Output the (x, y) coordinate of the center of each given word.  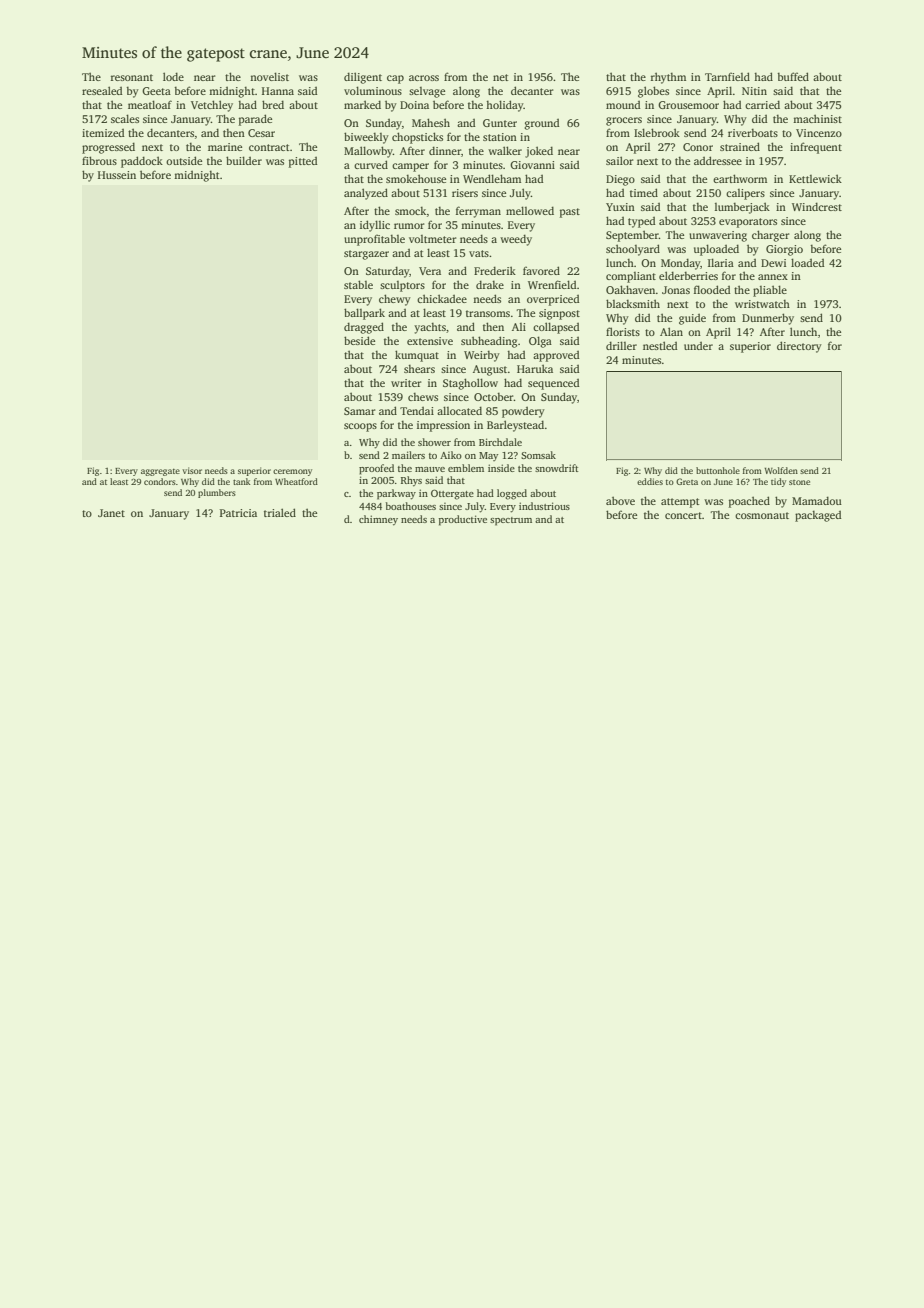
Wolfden (781, 470)
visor (192, 470)
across (424, 78)
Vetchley (212, 106)
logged (512, 494)
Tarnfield (727, 76)
